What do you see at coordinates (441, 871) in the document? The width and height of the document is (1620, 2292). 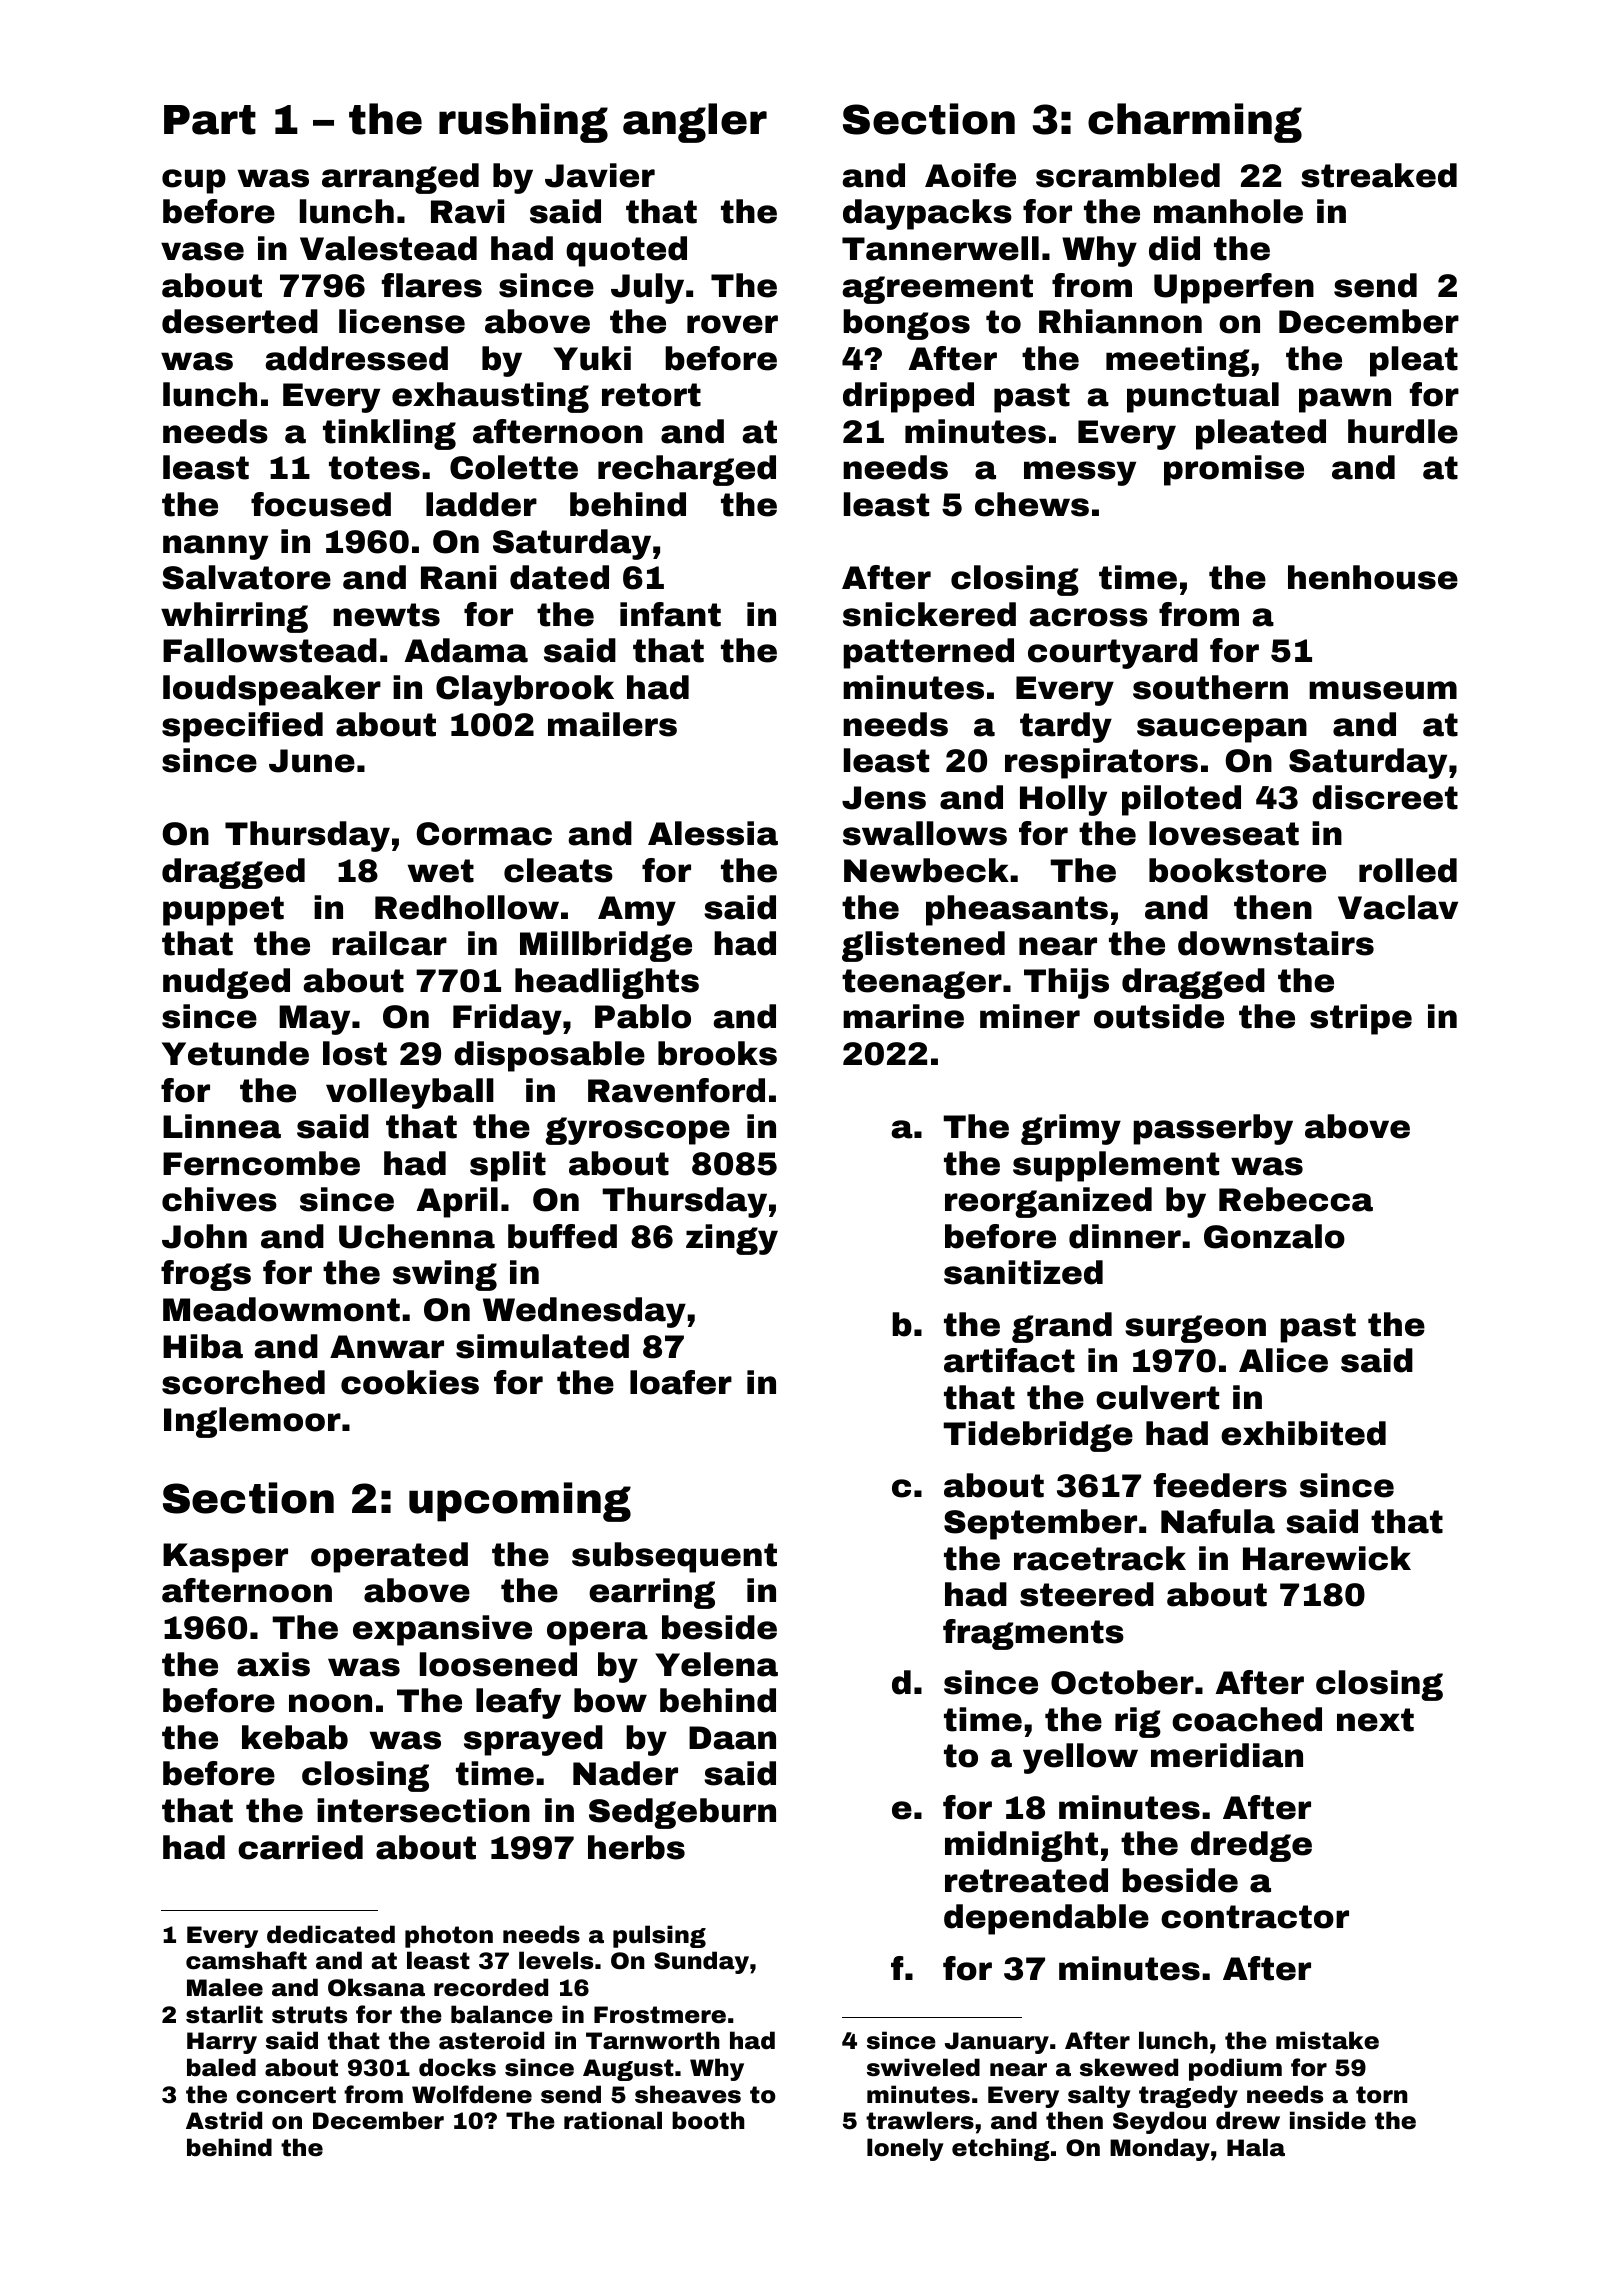 I see `wet` at bounding box center [441, 871].
